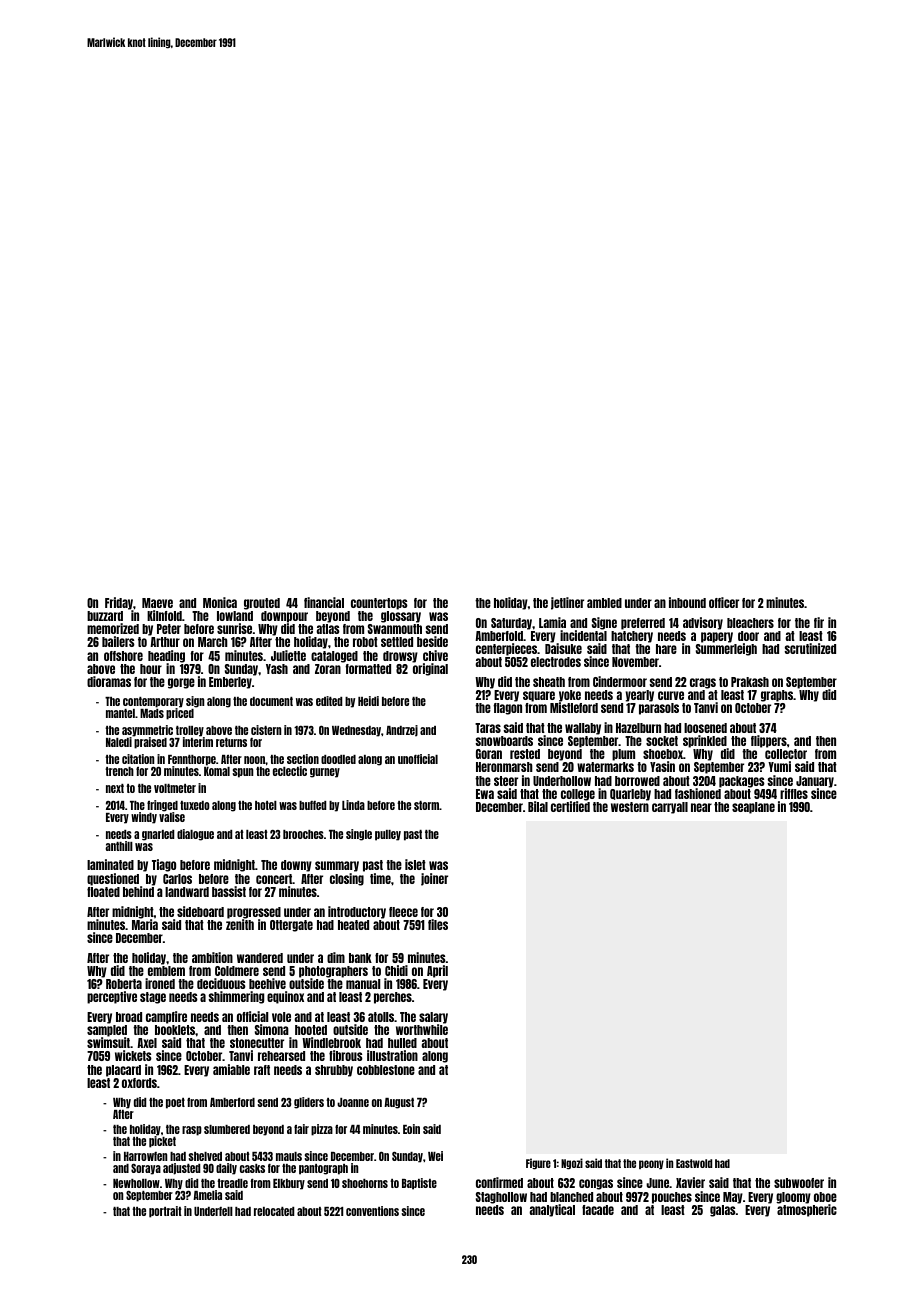 This page has width=924, height=1308. I want to click on salary, so click(433, 1018).
